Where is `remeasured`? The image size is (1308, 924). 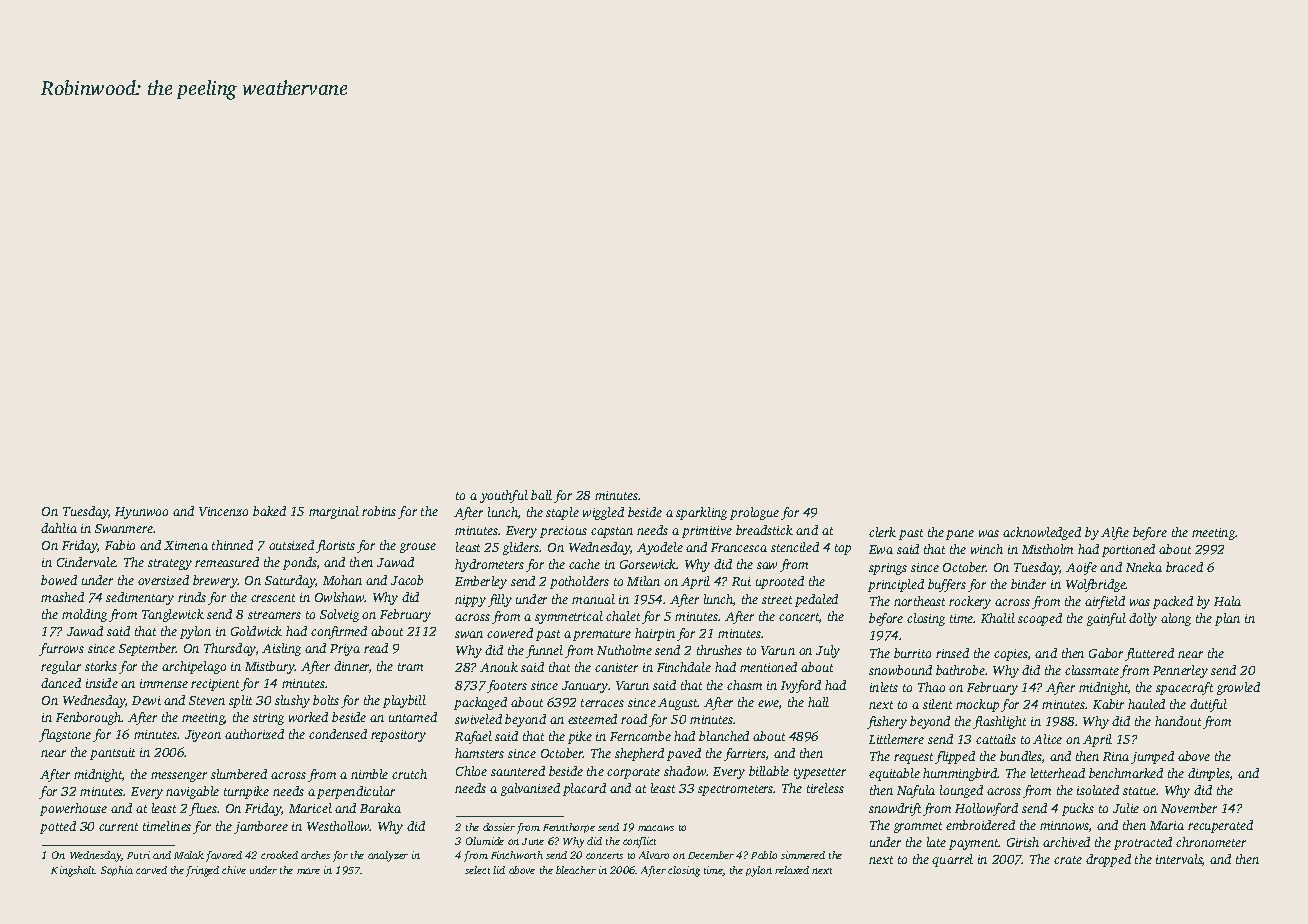
remeasured is located at coordinates (227, 562).
